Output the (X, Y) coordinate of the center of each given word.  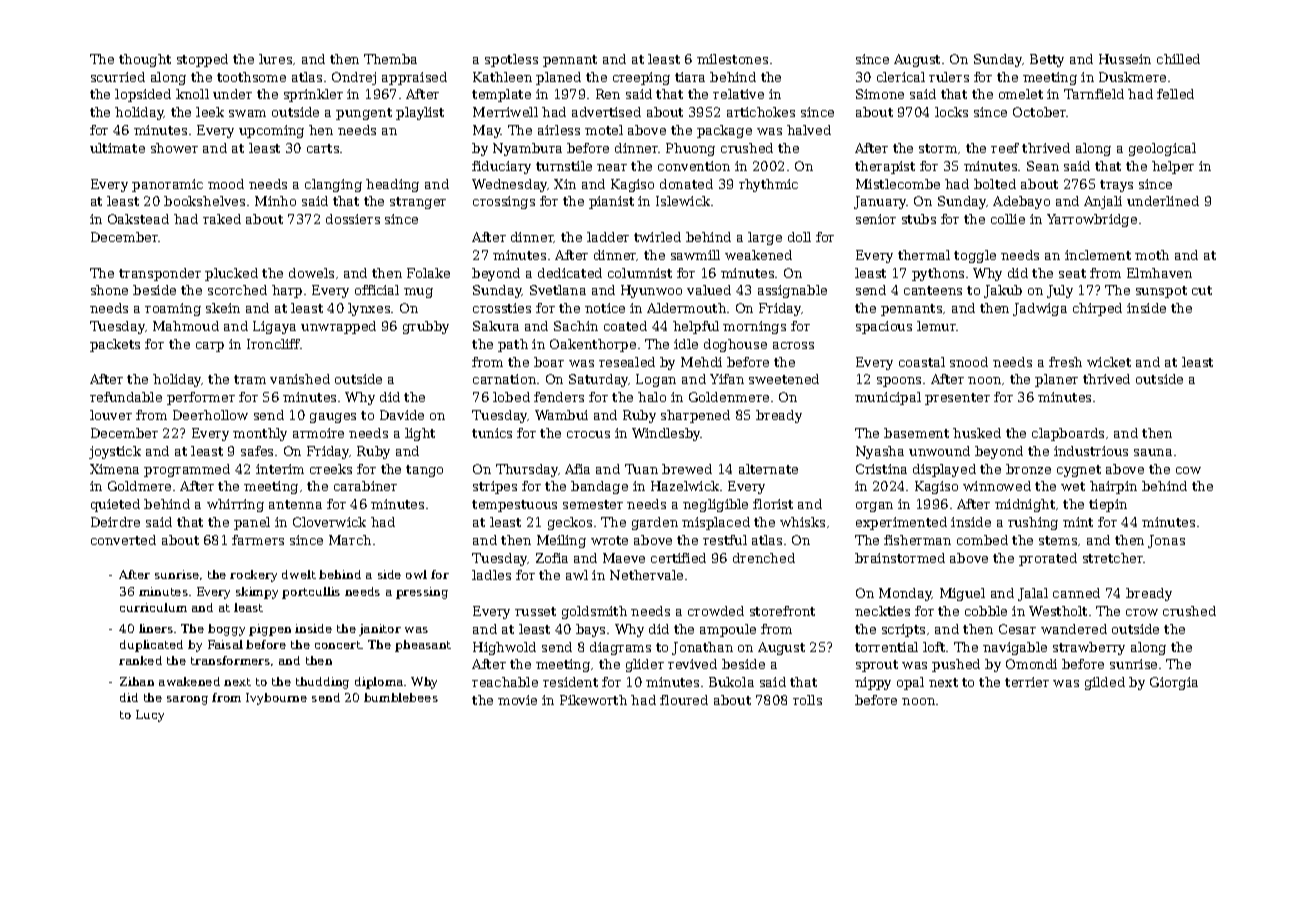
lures (275, 59)
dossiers (353, 219)
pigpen (270, 630)
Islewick (683, 201)
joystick (115, 452)
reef (1005, 148)
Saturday (599, 380)
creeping (641, 78)
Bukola (731, 682)
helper (1173, 167)
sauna (1153, 452)
